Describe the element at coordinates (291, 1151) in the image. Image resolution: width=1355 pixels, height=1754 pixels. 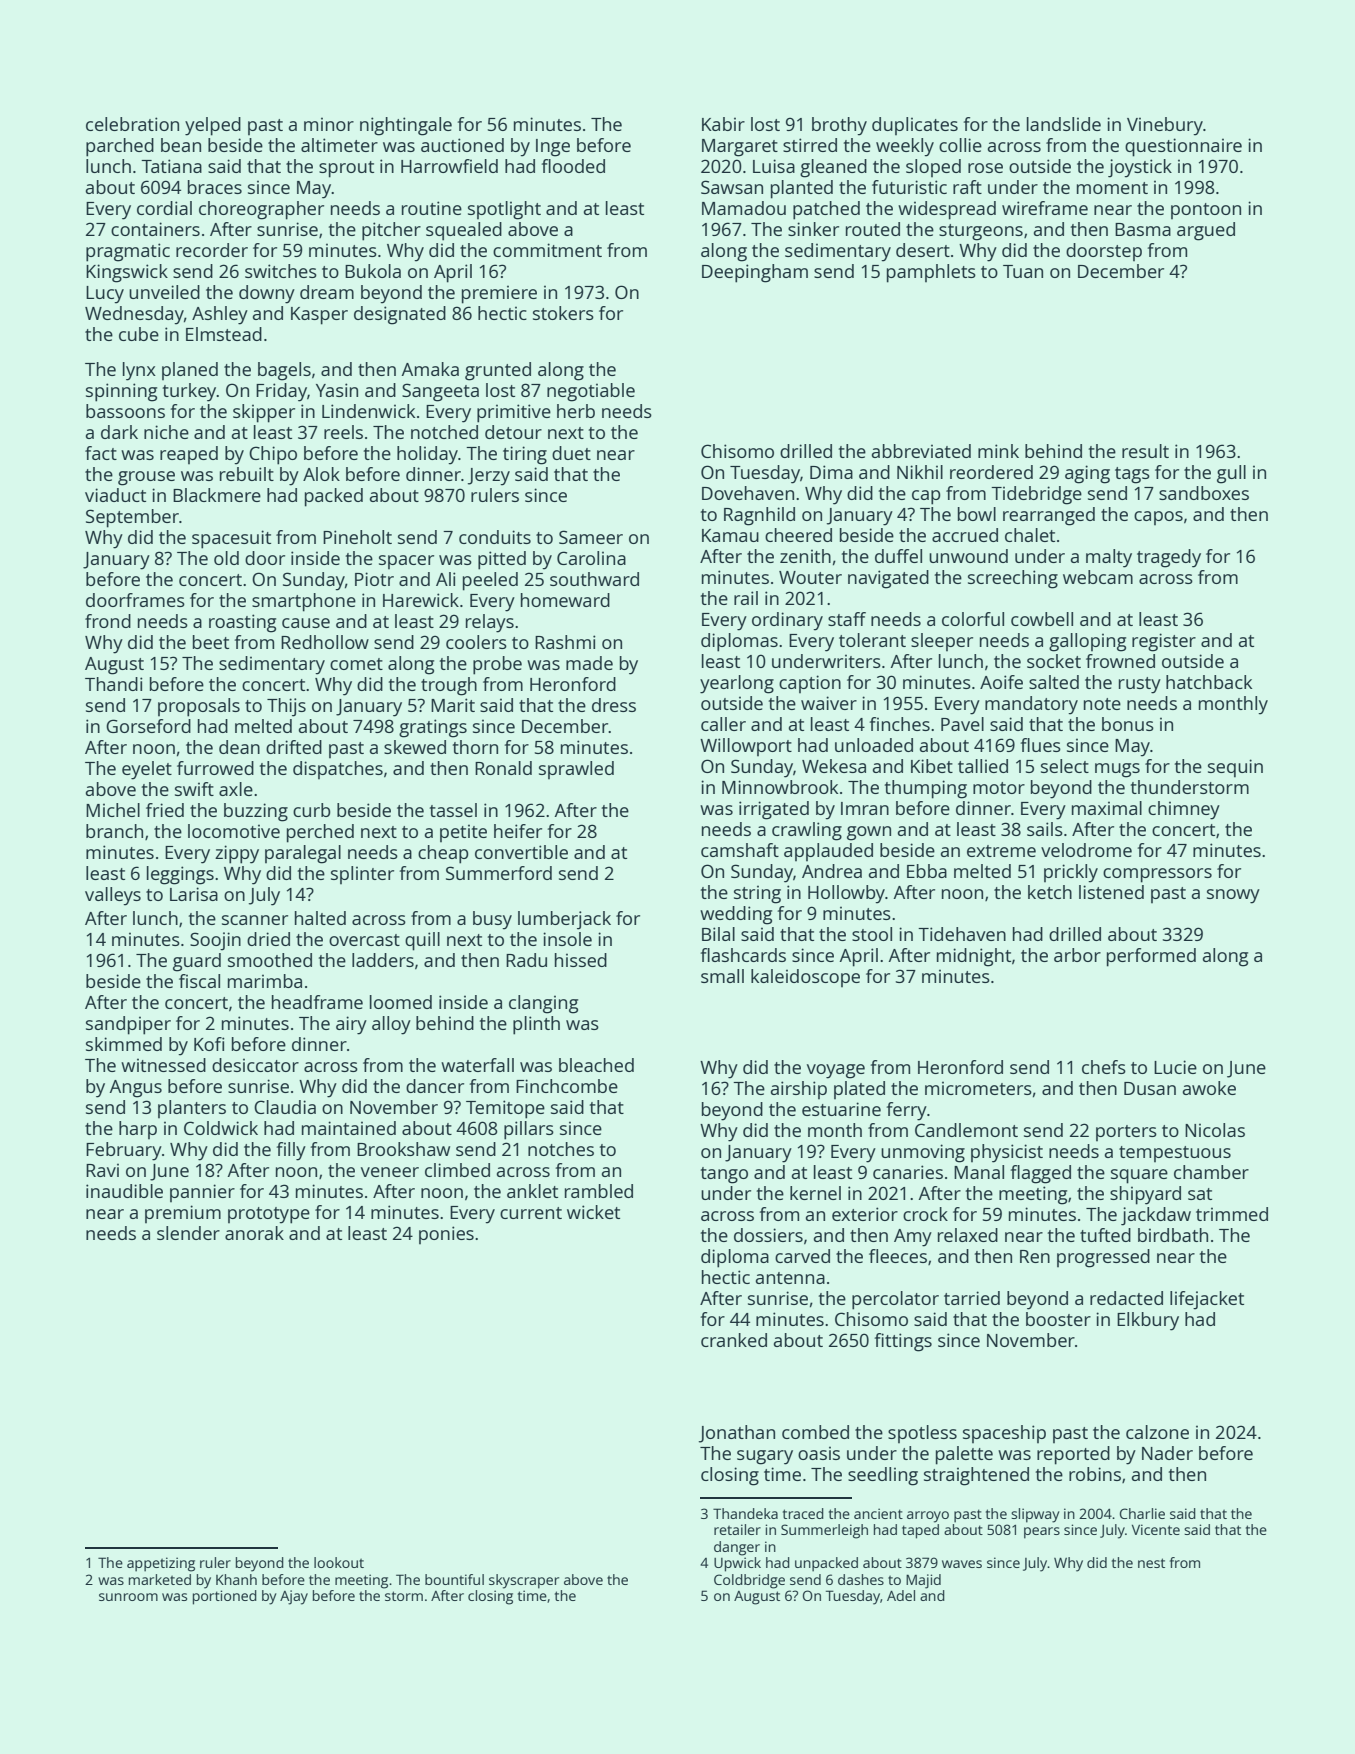
I see `filly` at that location.
